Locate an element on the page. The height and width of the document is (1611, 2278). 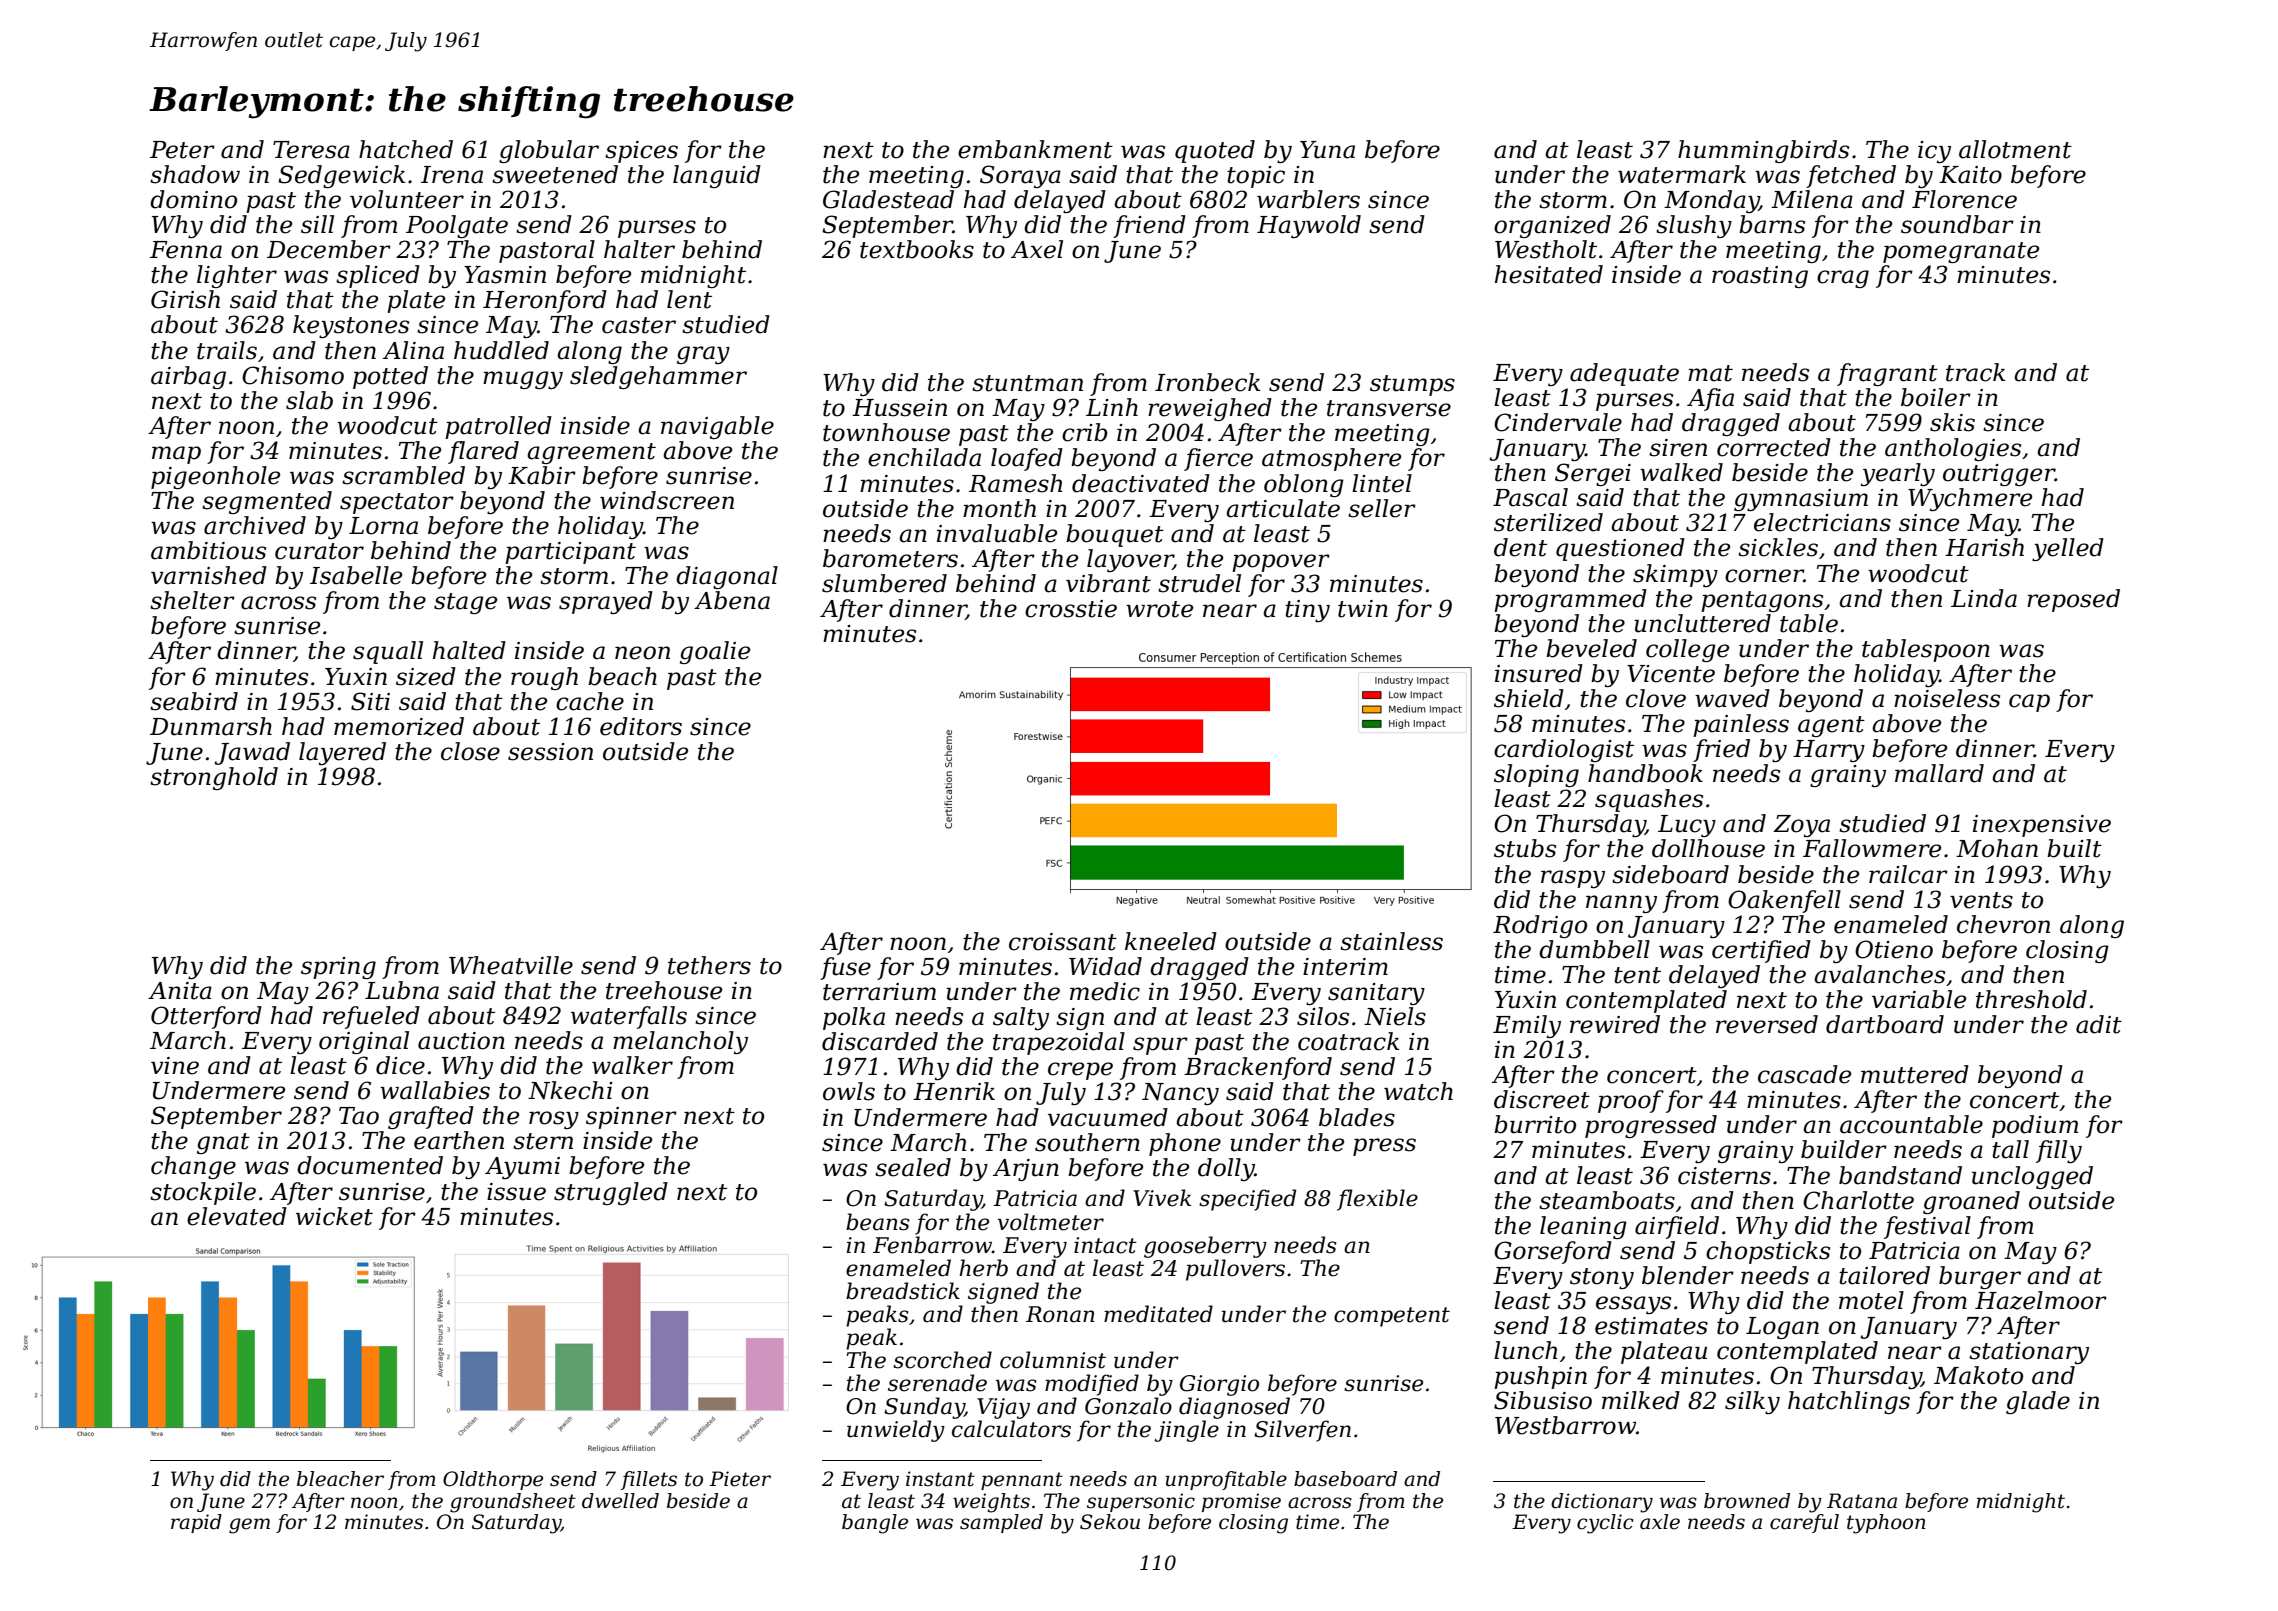
seabird is located at coordinates (194, 701).
